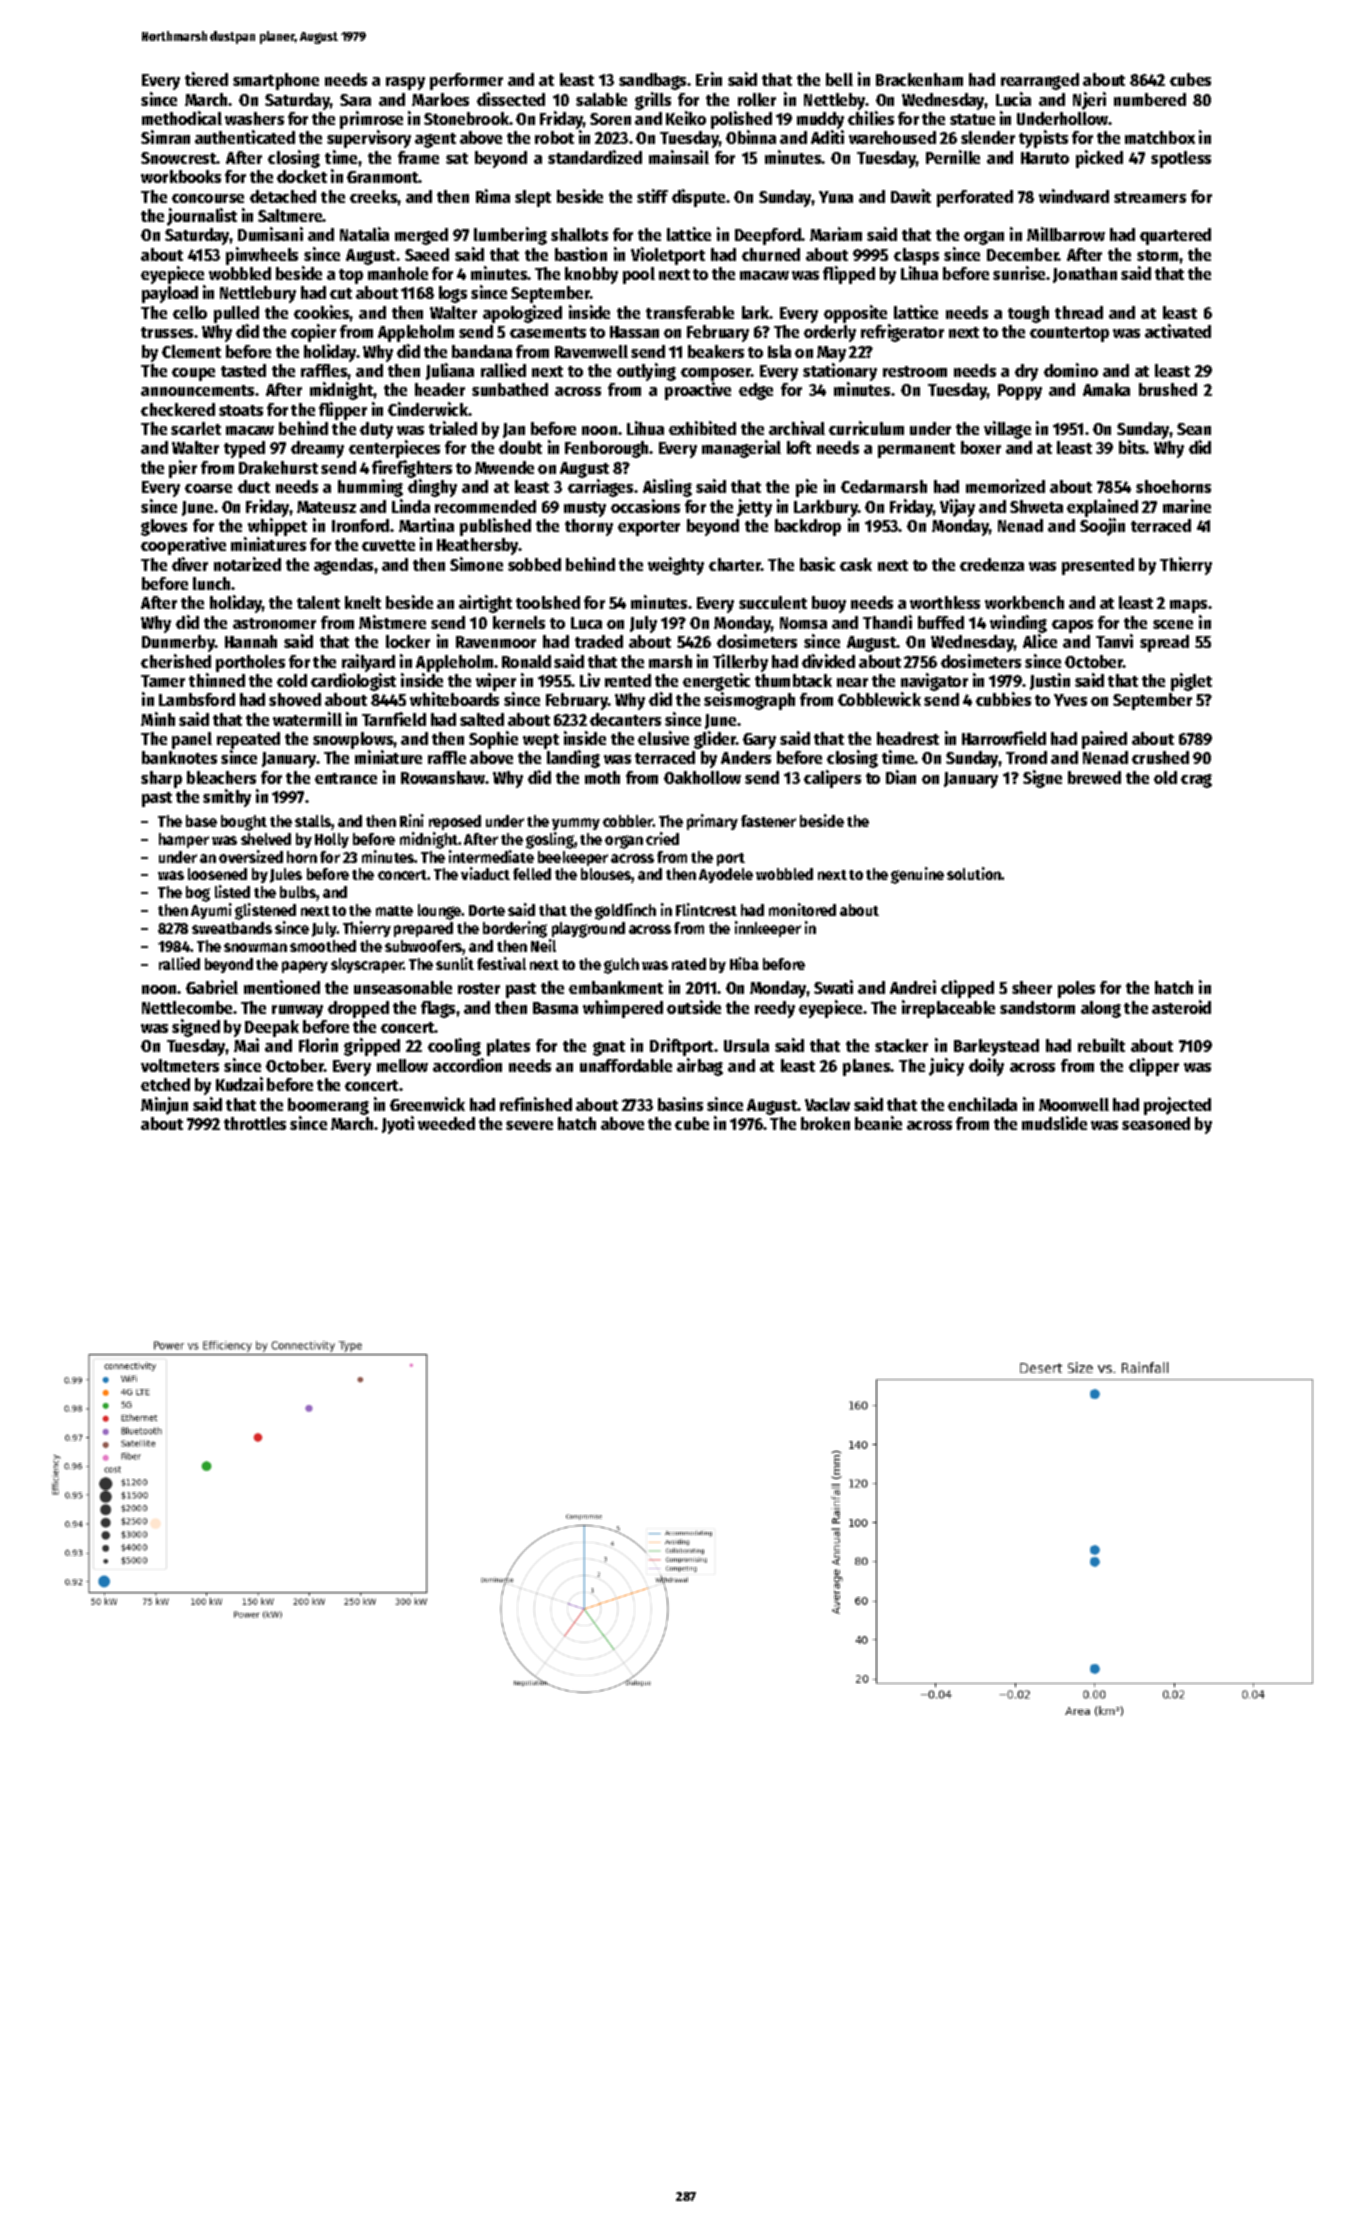 The width and height of the document is (1354, 2230). What do you see at coordinates (428, 409) in the document?
I see `Cinderwick` at bounding box center [428, 409].
